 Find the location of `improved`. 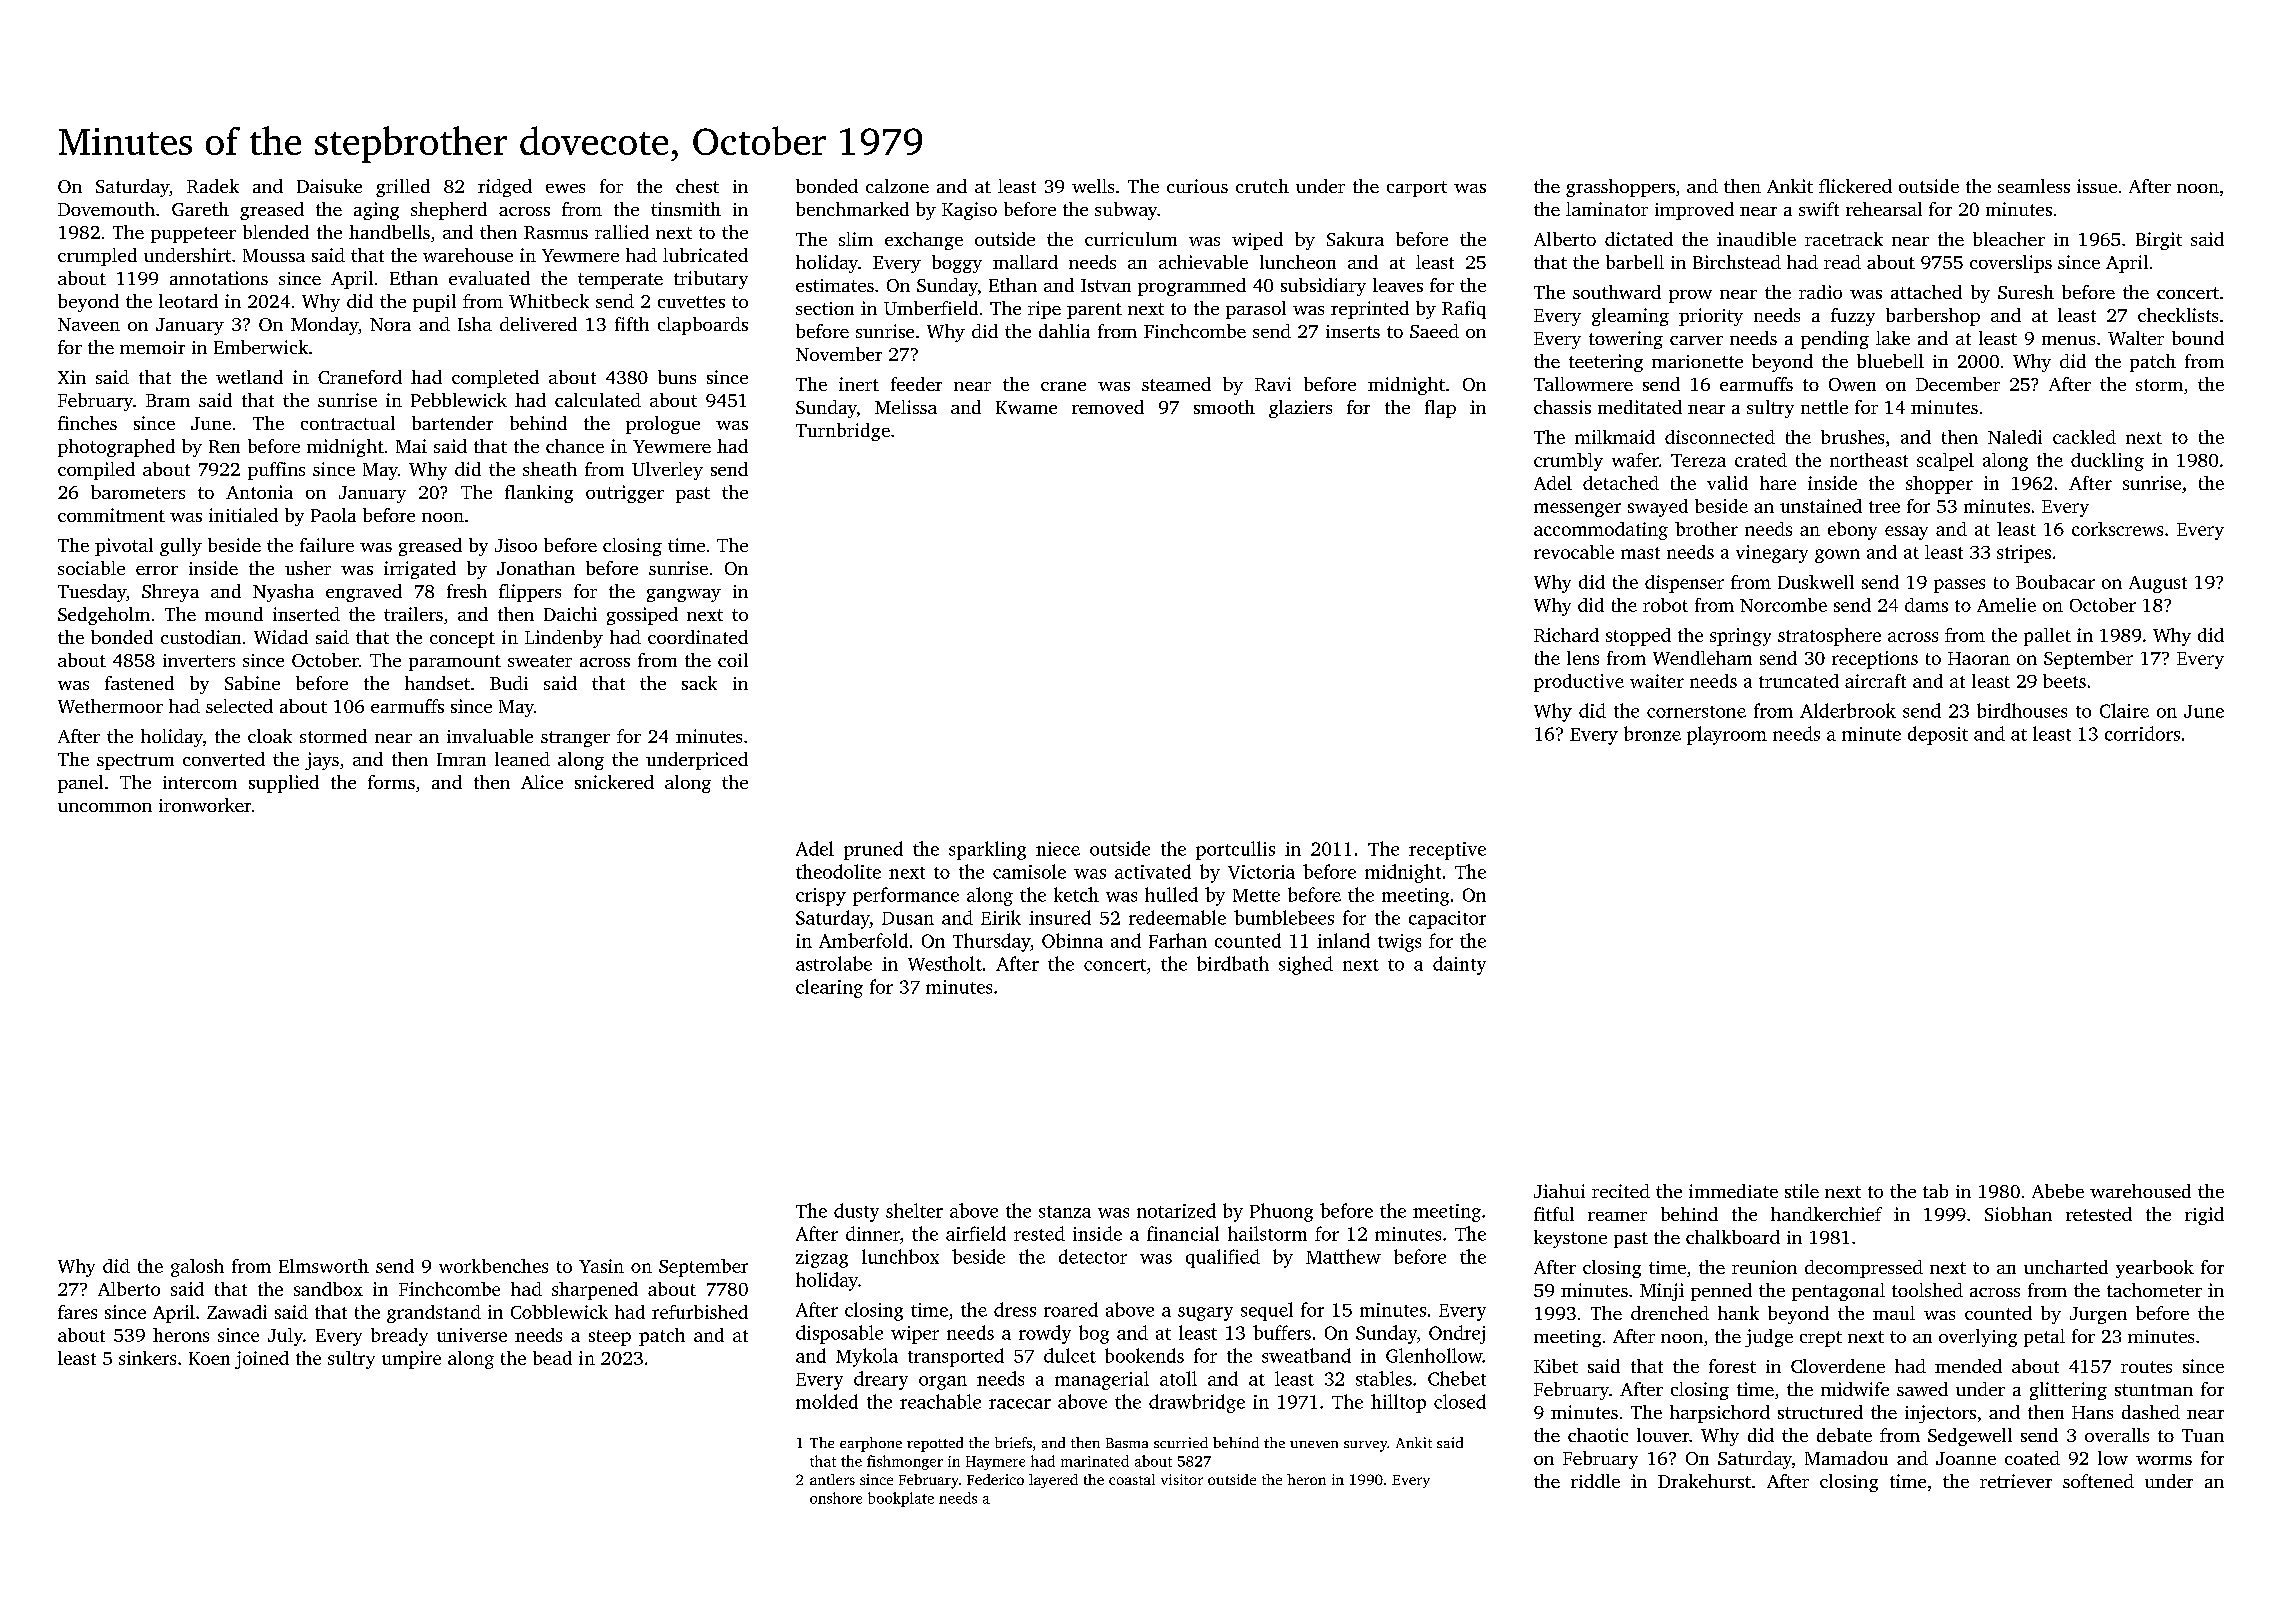

improved is located at coordinates (1694, 211).
